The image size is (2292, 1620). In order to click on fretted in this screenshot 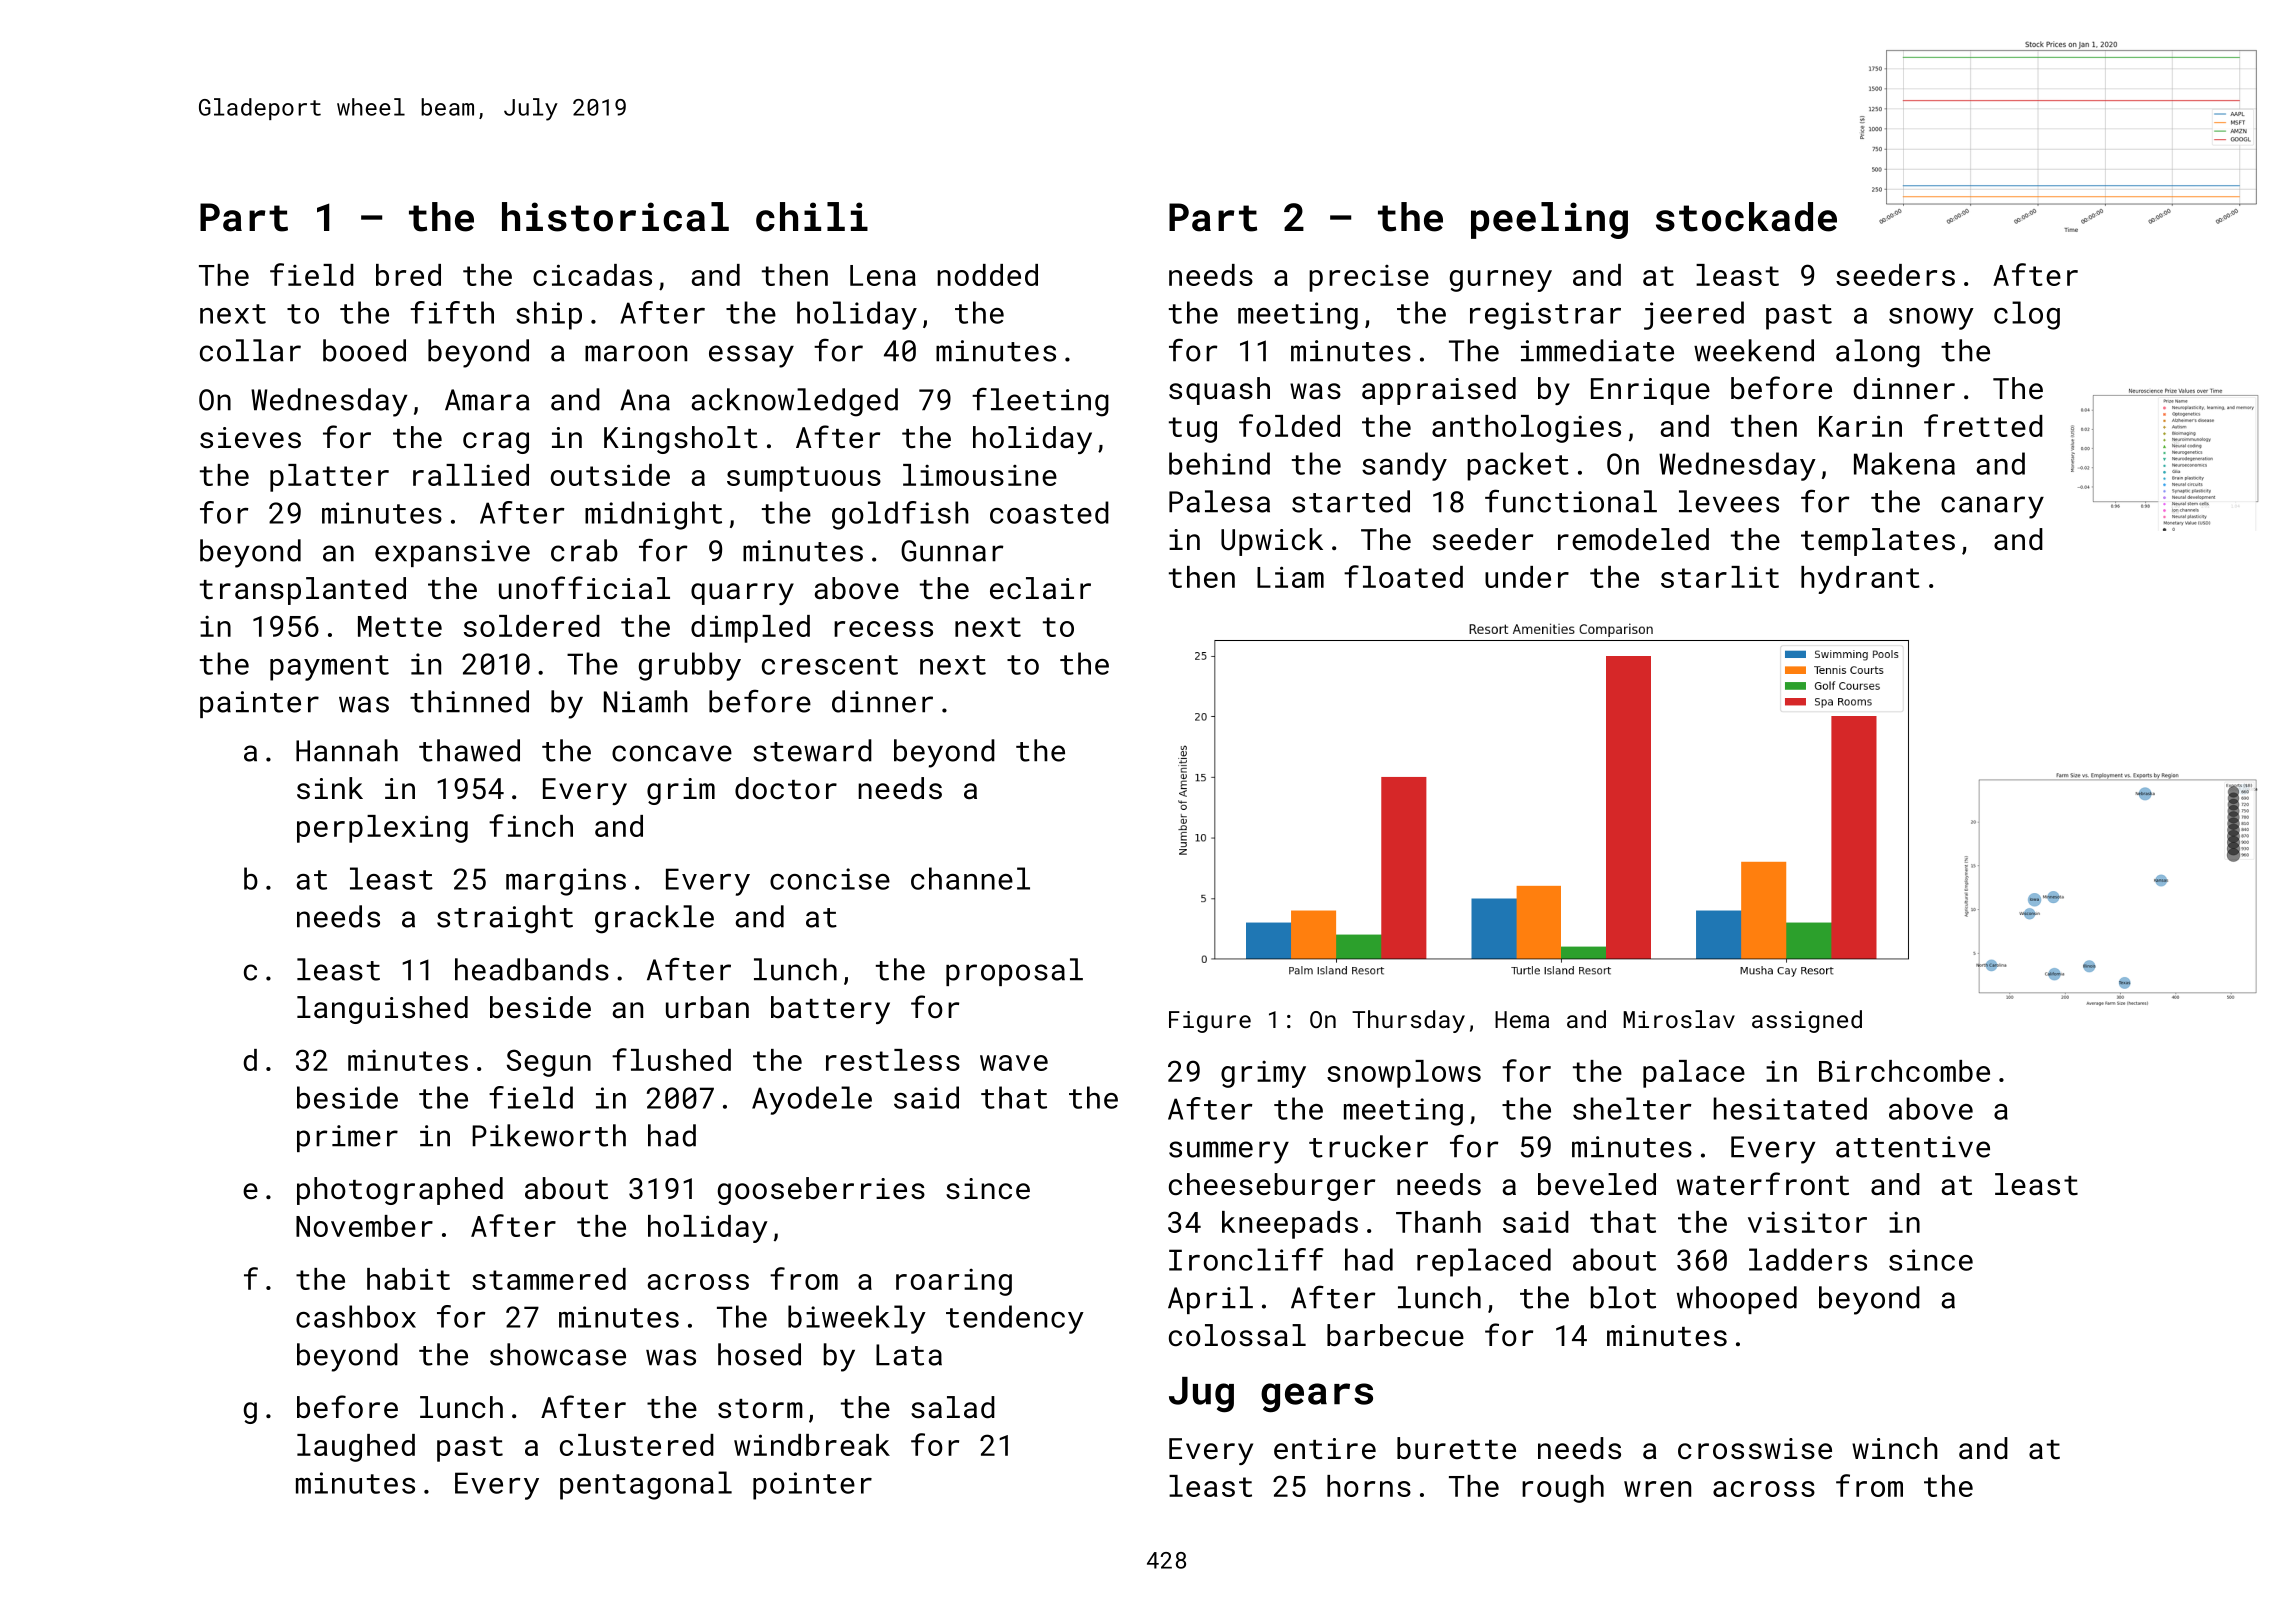, I will do `click(1983, 425)`.
